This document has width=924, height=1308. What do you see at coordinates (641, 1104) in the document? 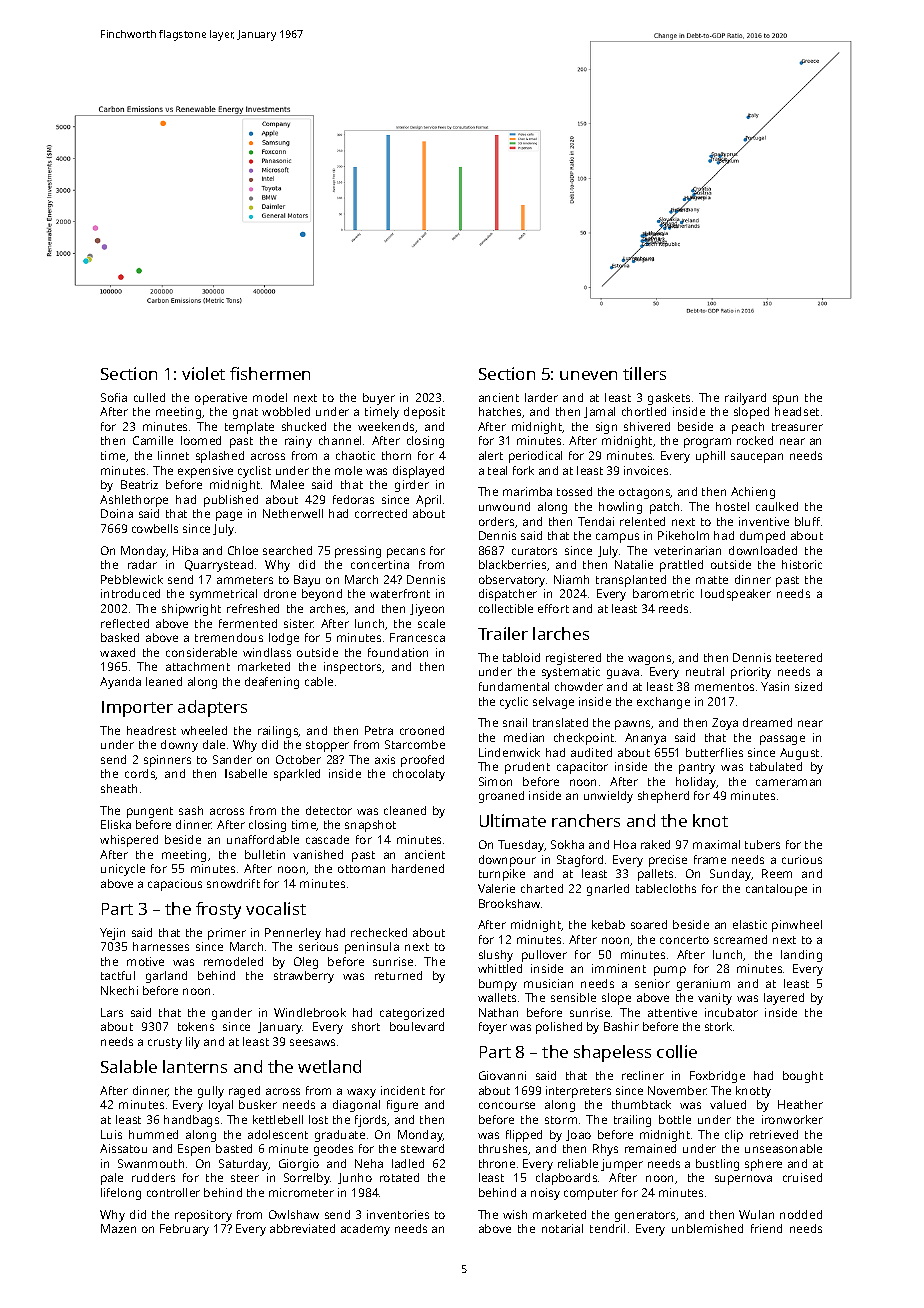
I see `thumbtack` at bounding box center [641, 1104].
